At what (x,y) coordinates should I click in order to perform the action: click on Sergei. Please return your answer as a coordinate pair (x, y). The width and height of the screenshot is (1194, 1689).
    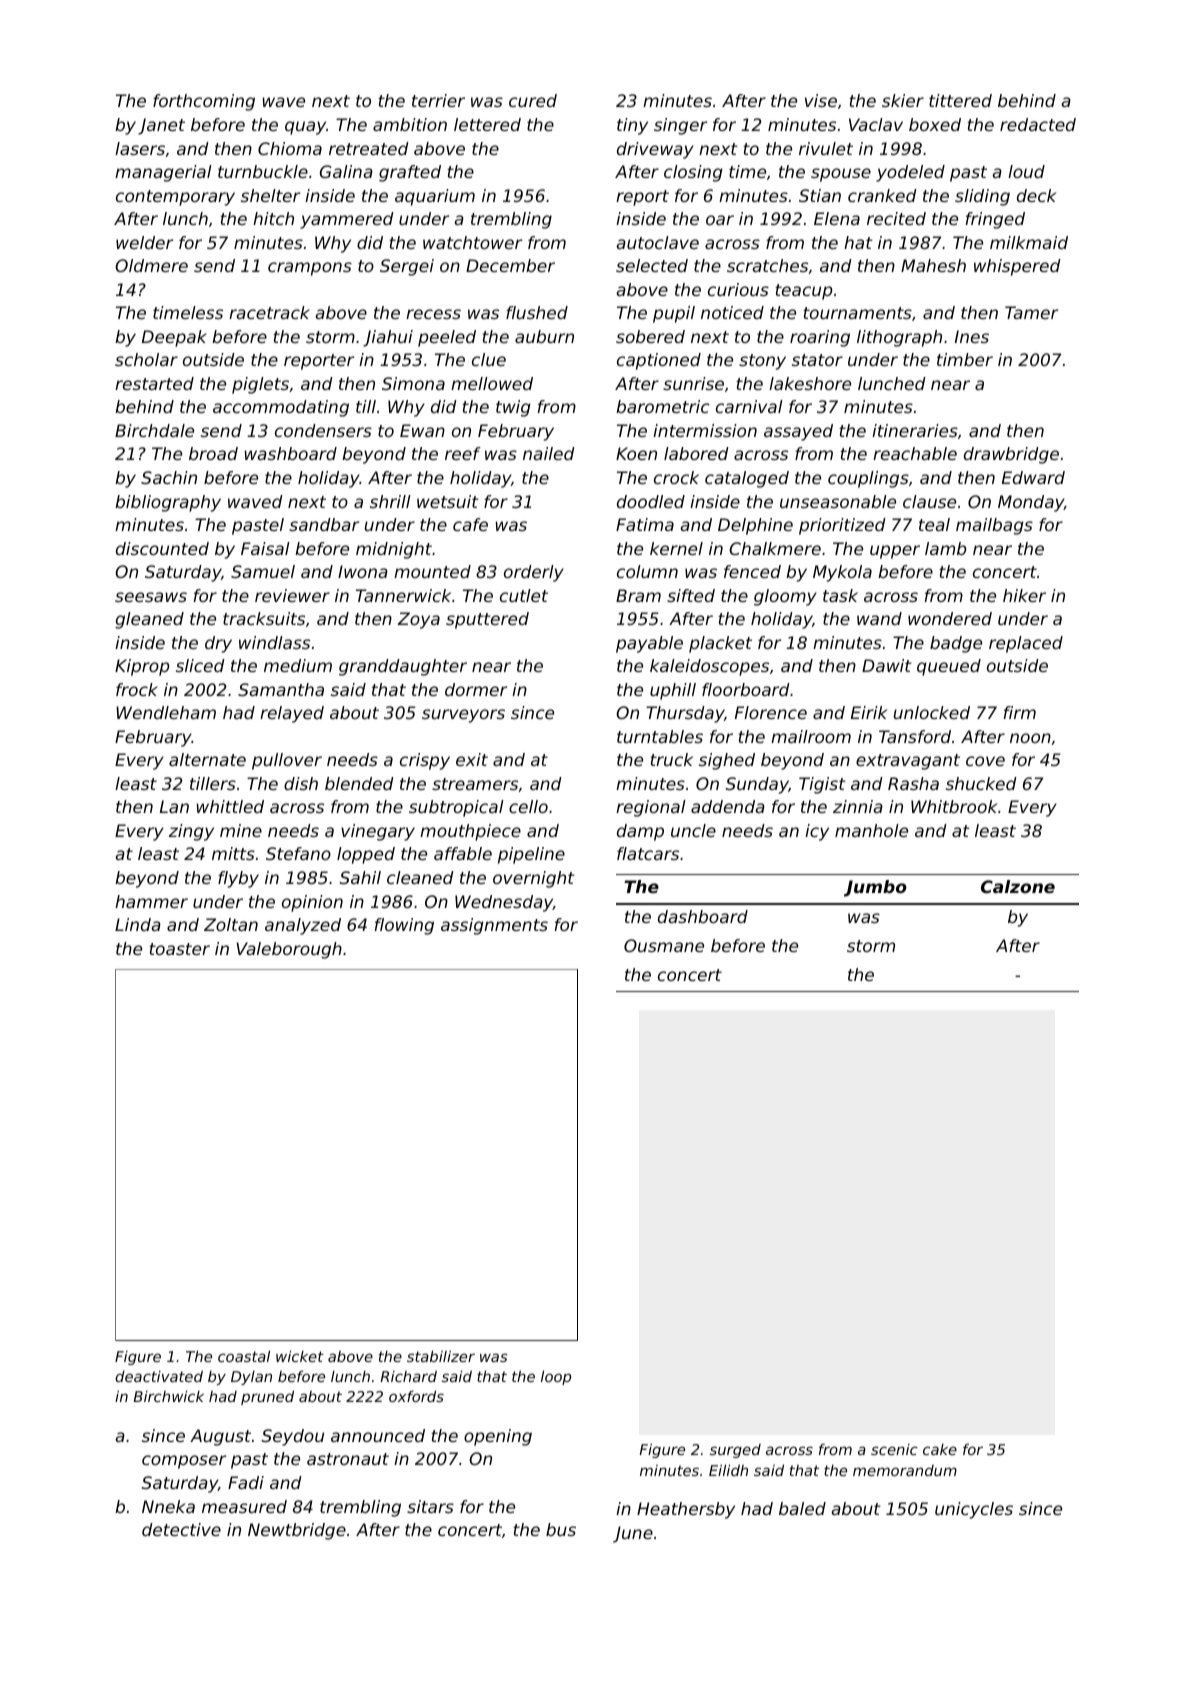
    Looking at the image, I should click on (407, 267).
